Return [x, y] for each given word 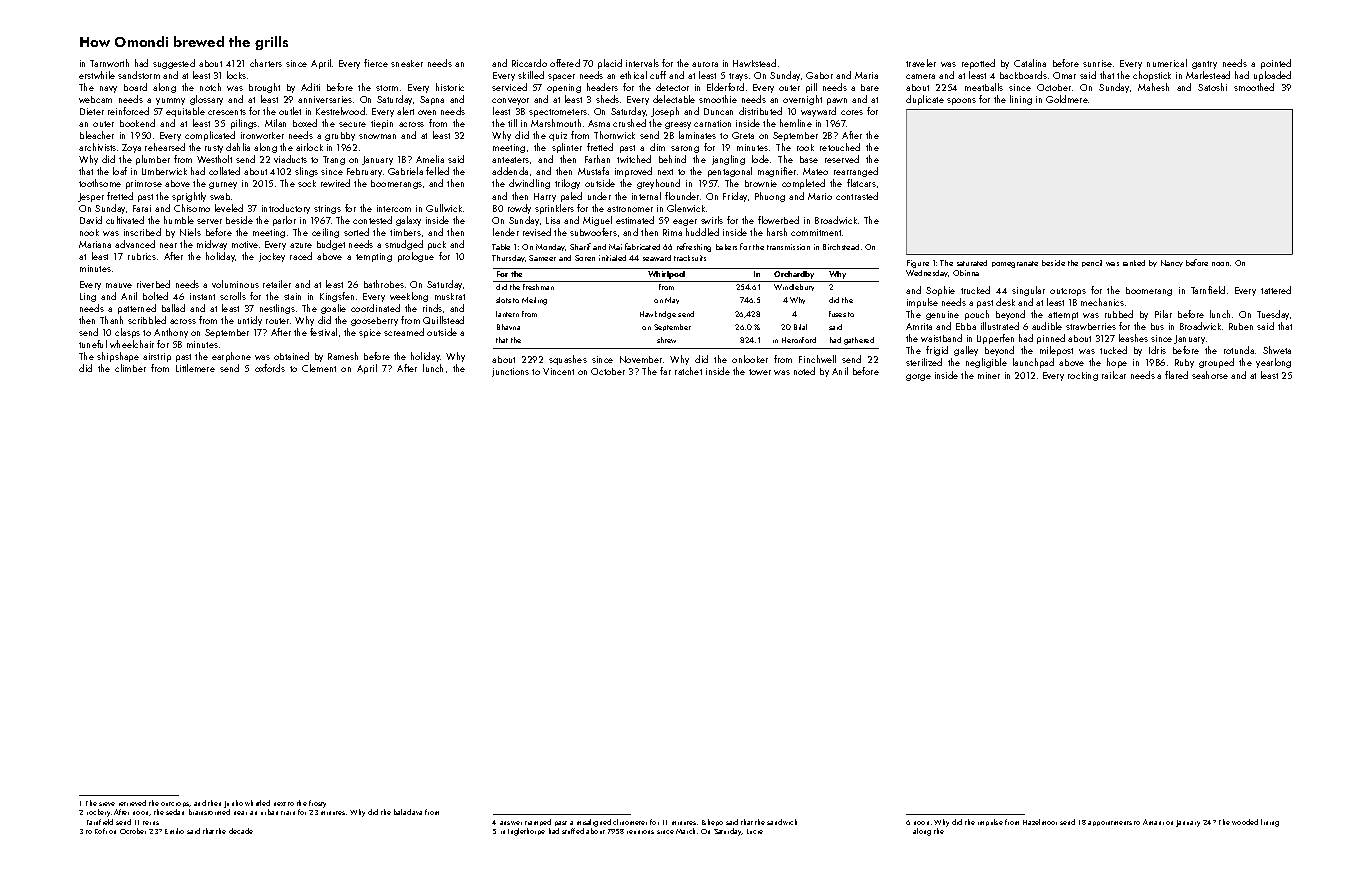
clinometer [630, 822]
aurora [705, 64]
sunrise [1097, 63]
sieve [107, 804]
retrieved [132, 803]
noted [804, 371]
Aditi [310, 87]
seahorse [1210, 375]
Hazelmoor [1040, 822]
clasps [127, 333]
